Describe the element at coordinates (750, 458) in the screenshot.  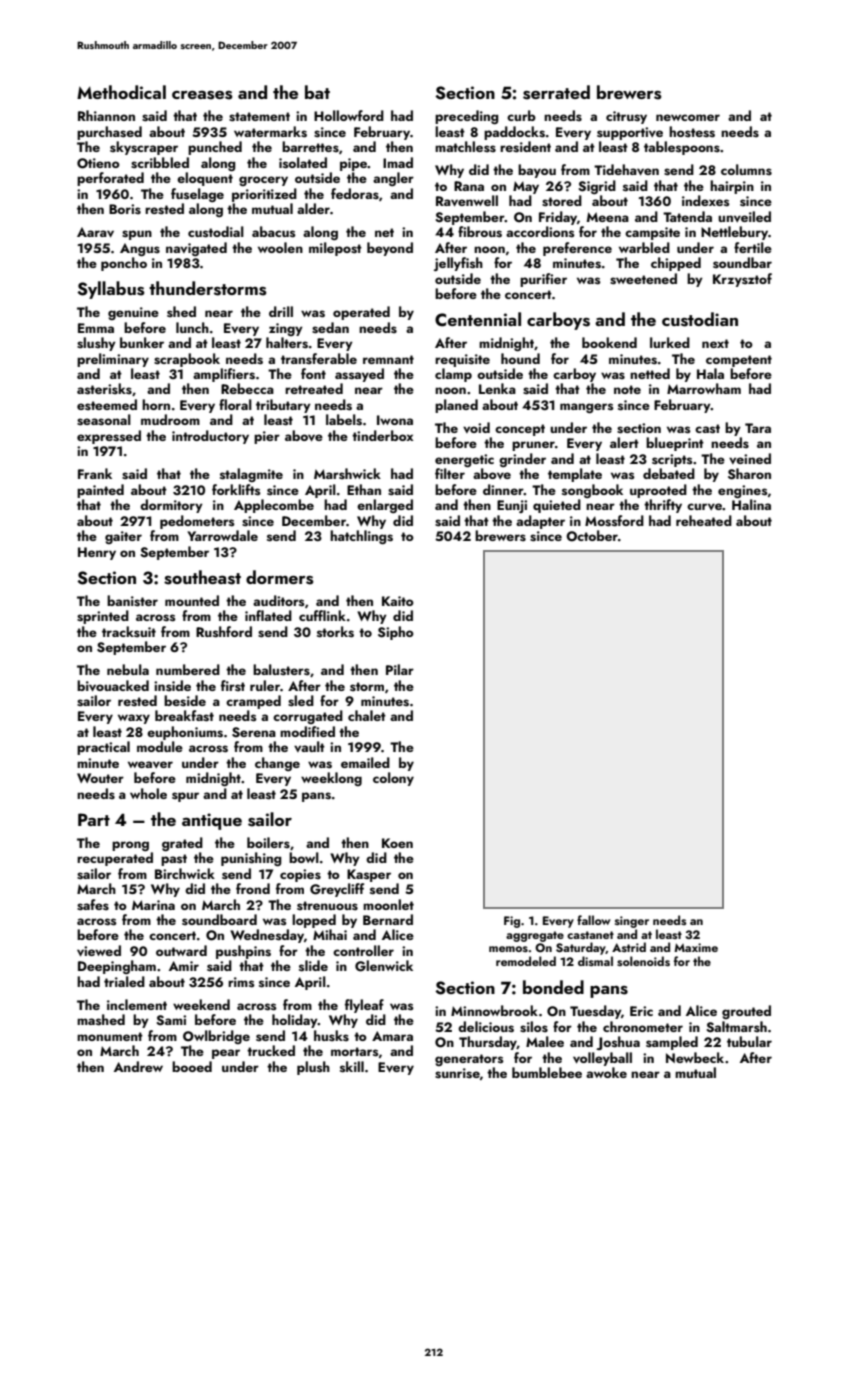
I see `veined` at that location.
